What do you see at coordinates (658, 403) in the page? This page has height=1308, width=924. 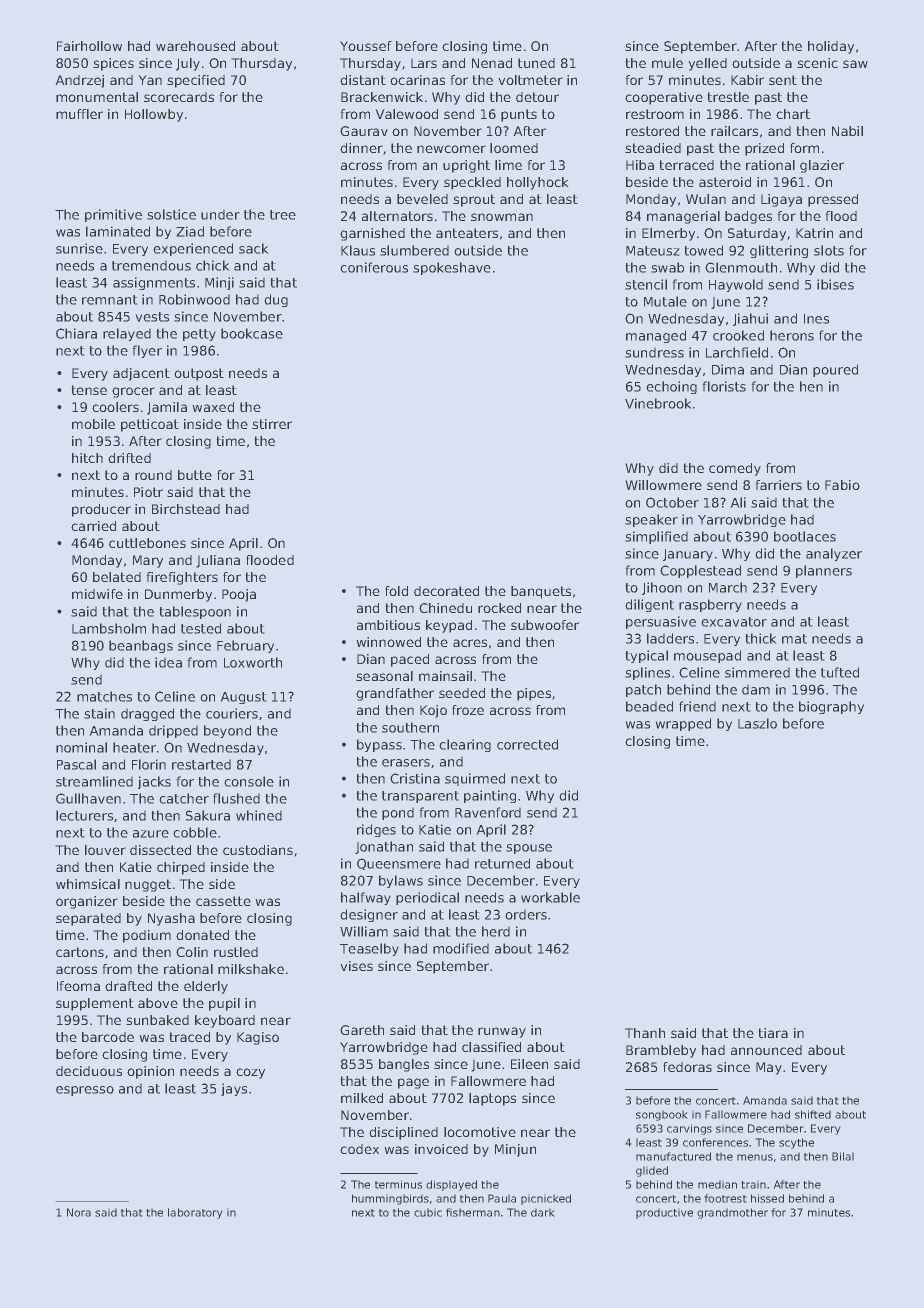 I see `Vinebrook` at bounding box center [658, 403].
